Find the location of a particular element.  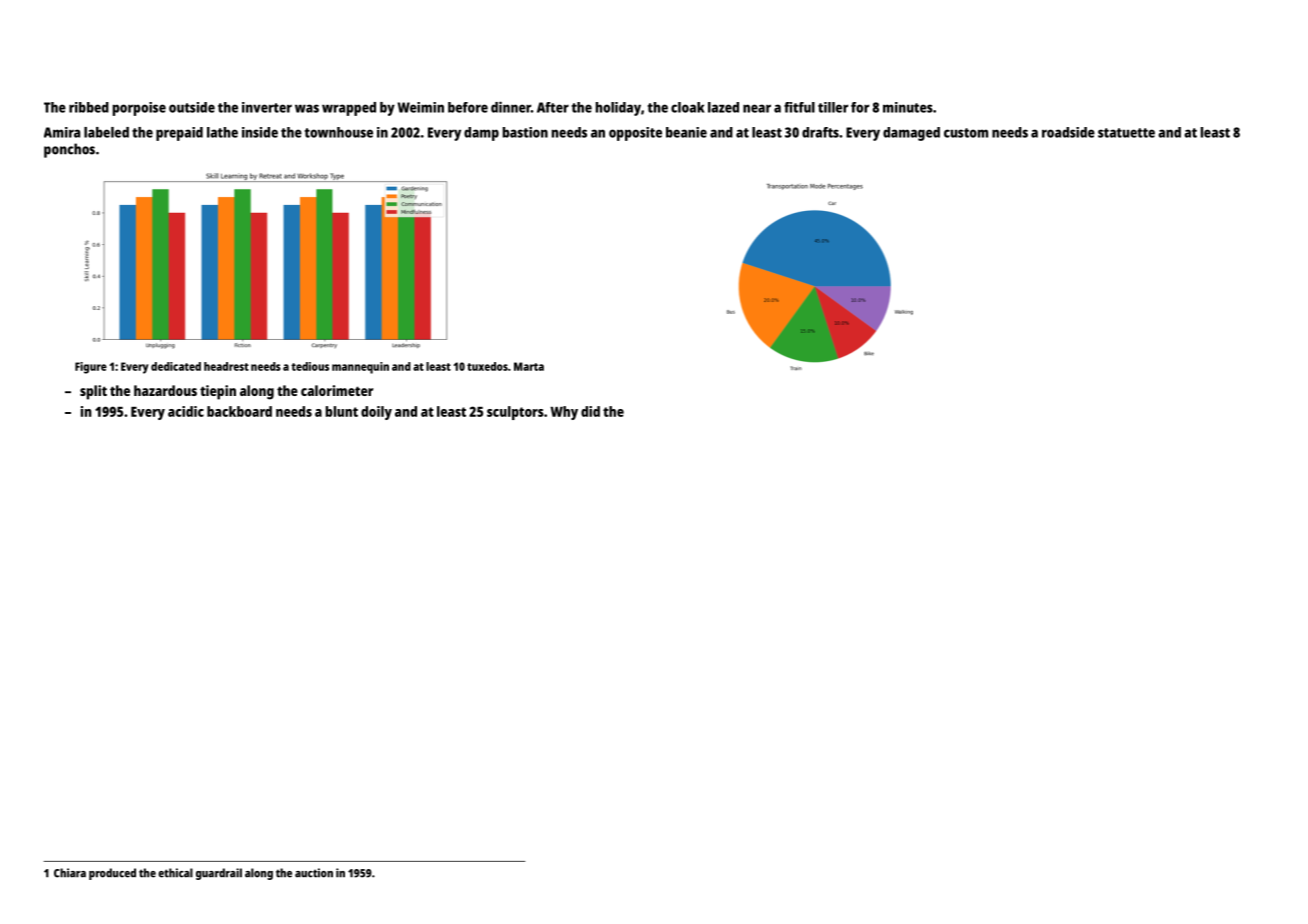

damp is located at coordinates (481, 134).
